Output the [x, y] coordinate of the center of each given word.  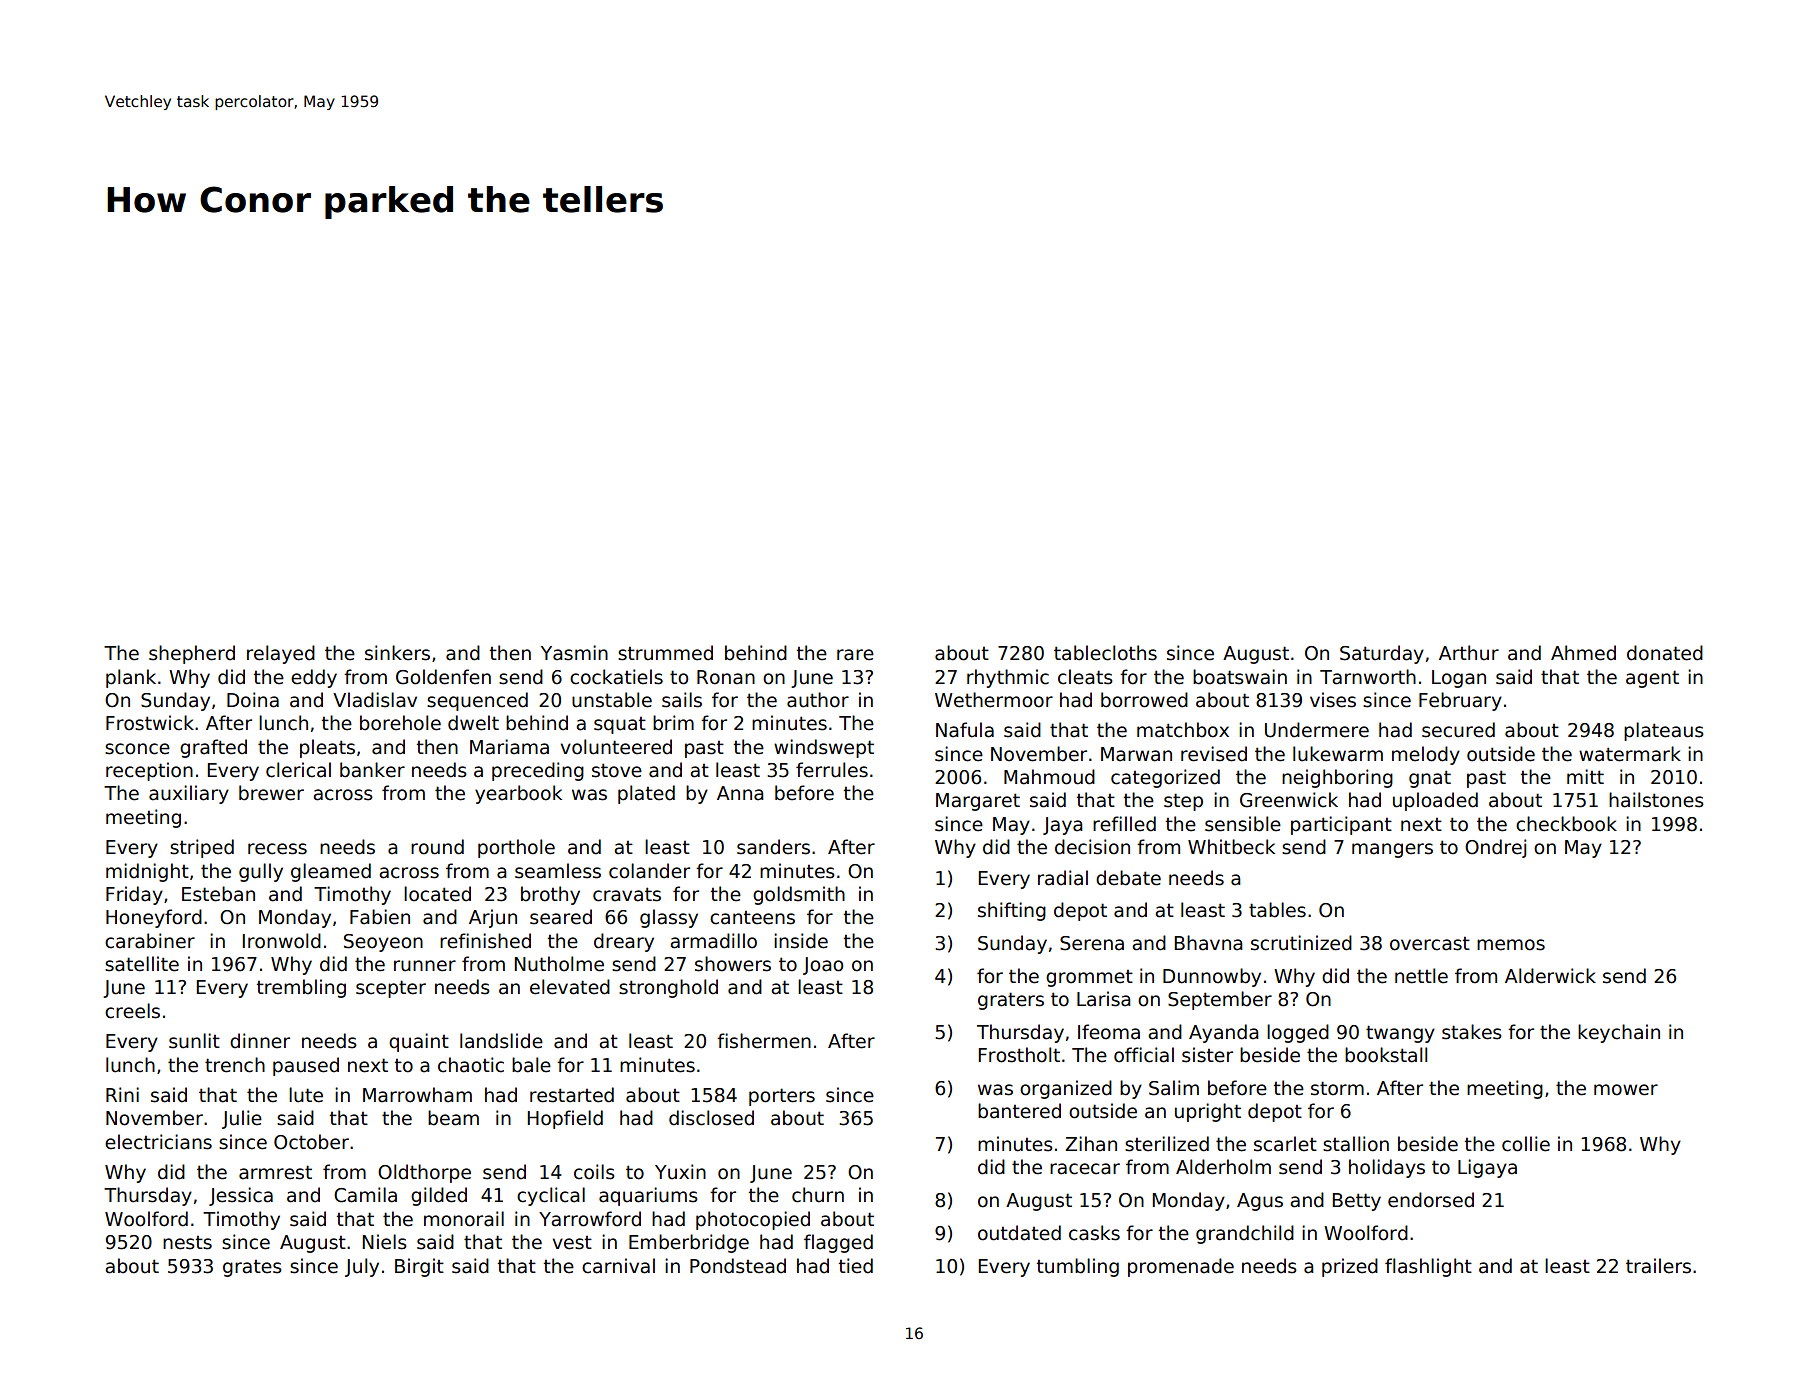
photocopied [753, 1220]
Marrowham [417, 1095]
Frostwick [150, 723]
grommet [1089, 978]
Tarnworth [1368, 677]
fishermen [764, 1041]
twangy [1400, 1034]
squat [620, 725]
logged [1298, 1033]
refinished [485, 941]
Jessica [241, 1196]
